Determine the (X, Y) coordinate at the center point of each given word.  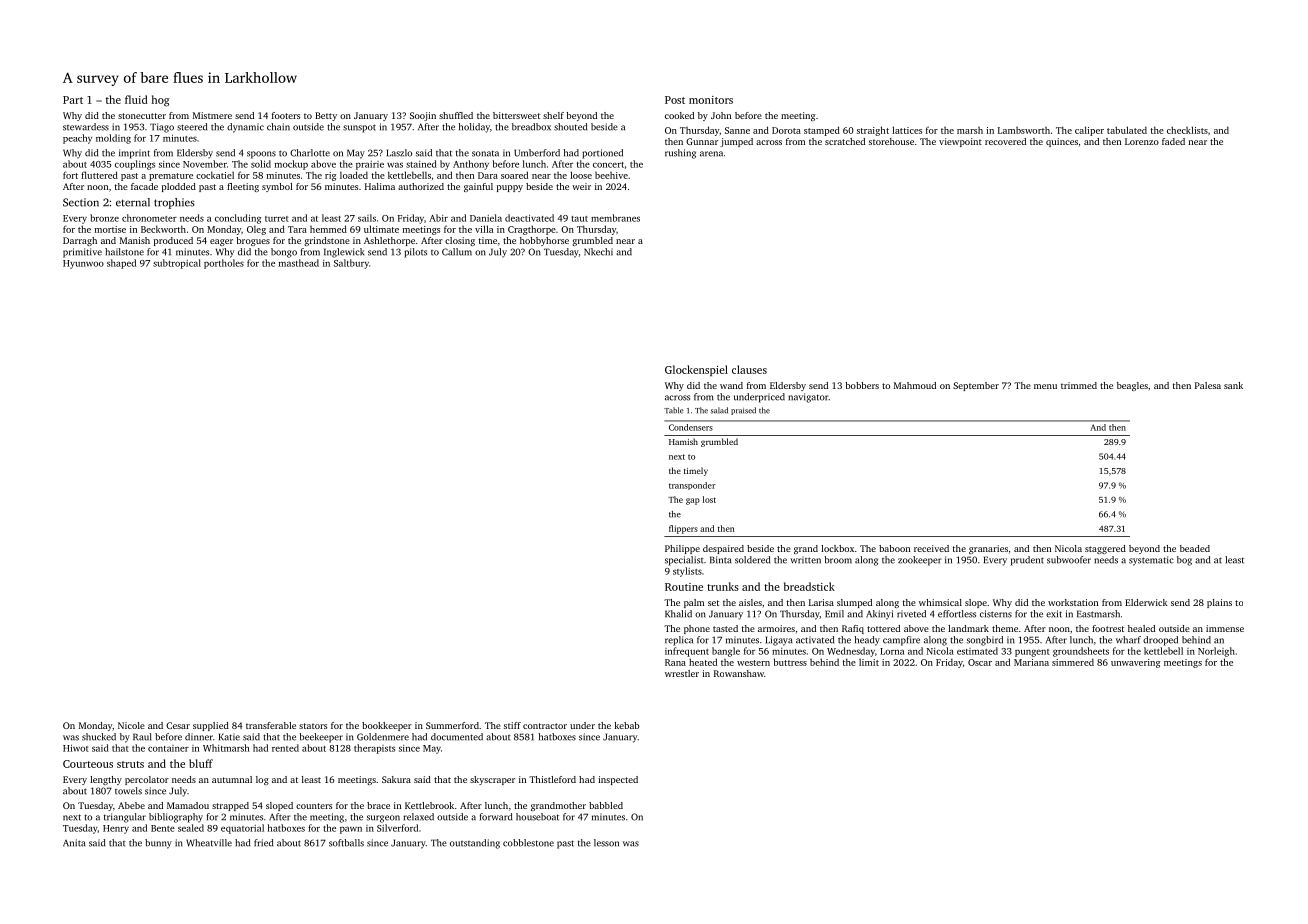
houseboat (537, 817)
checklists (1187, 130)
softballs (346, 843)
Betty (326, 116)
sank (1233, 385)
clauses (749, 369)
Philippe (682, 549)
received (931, 548)
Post (675, 100)
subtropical (177, 264)
